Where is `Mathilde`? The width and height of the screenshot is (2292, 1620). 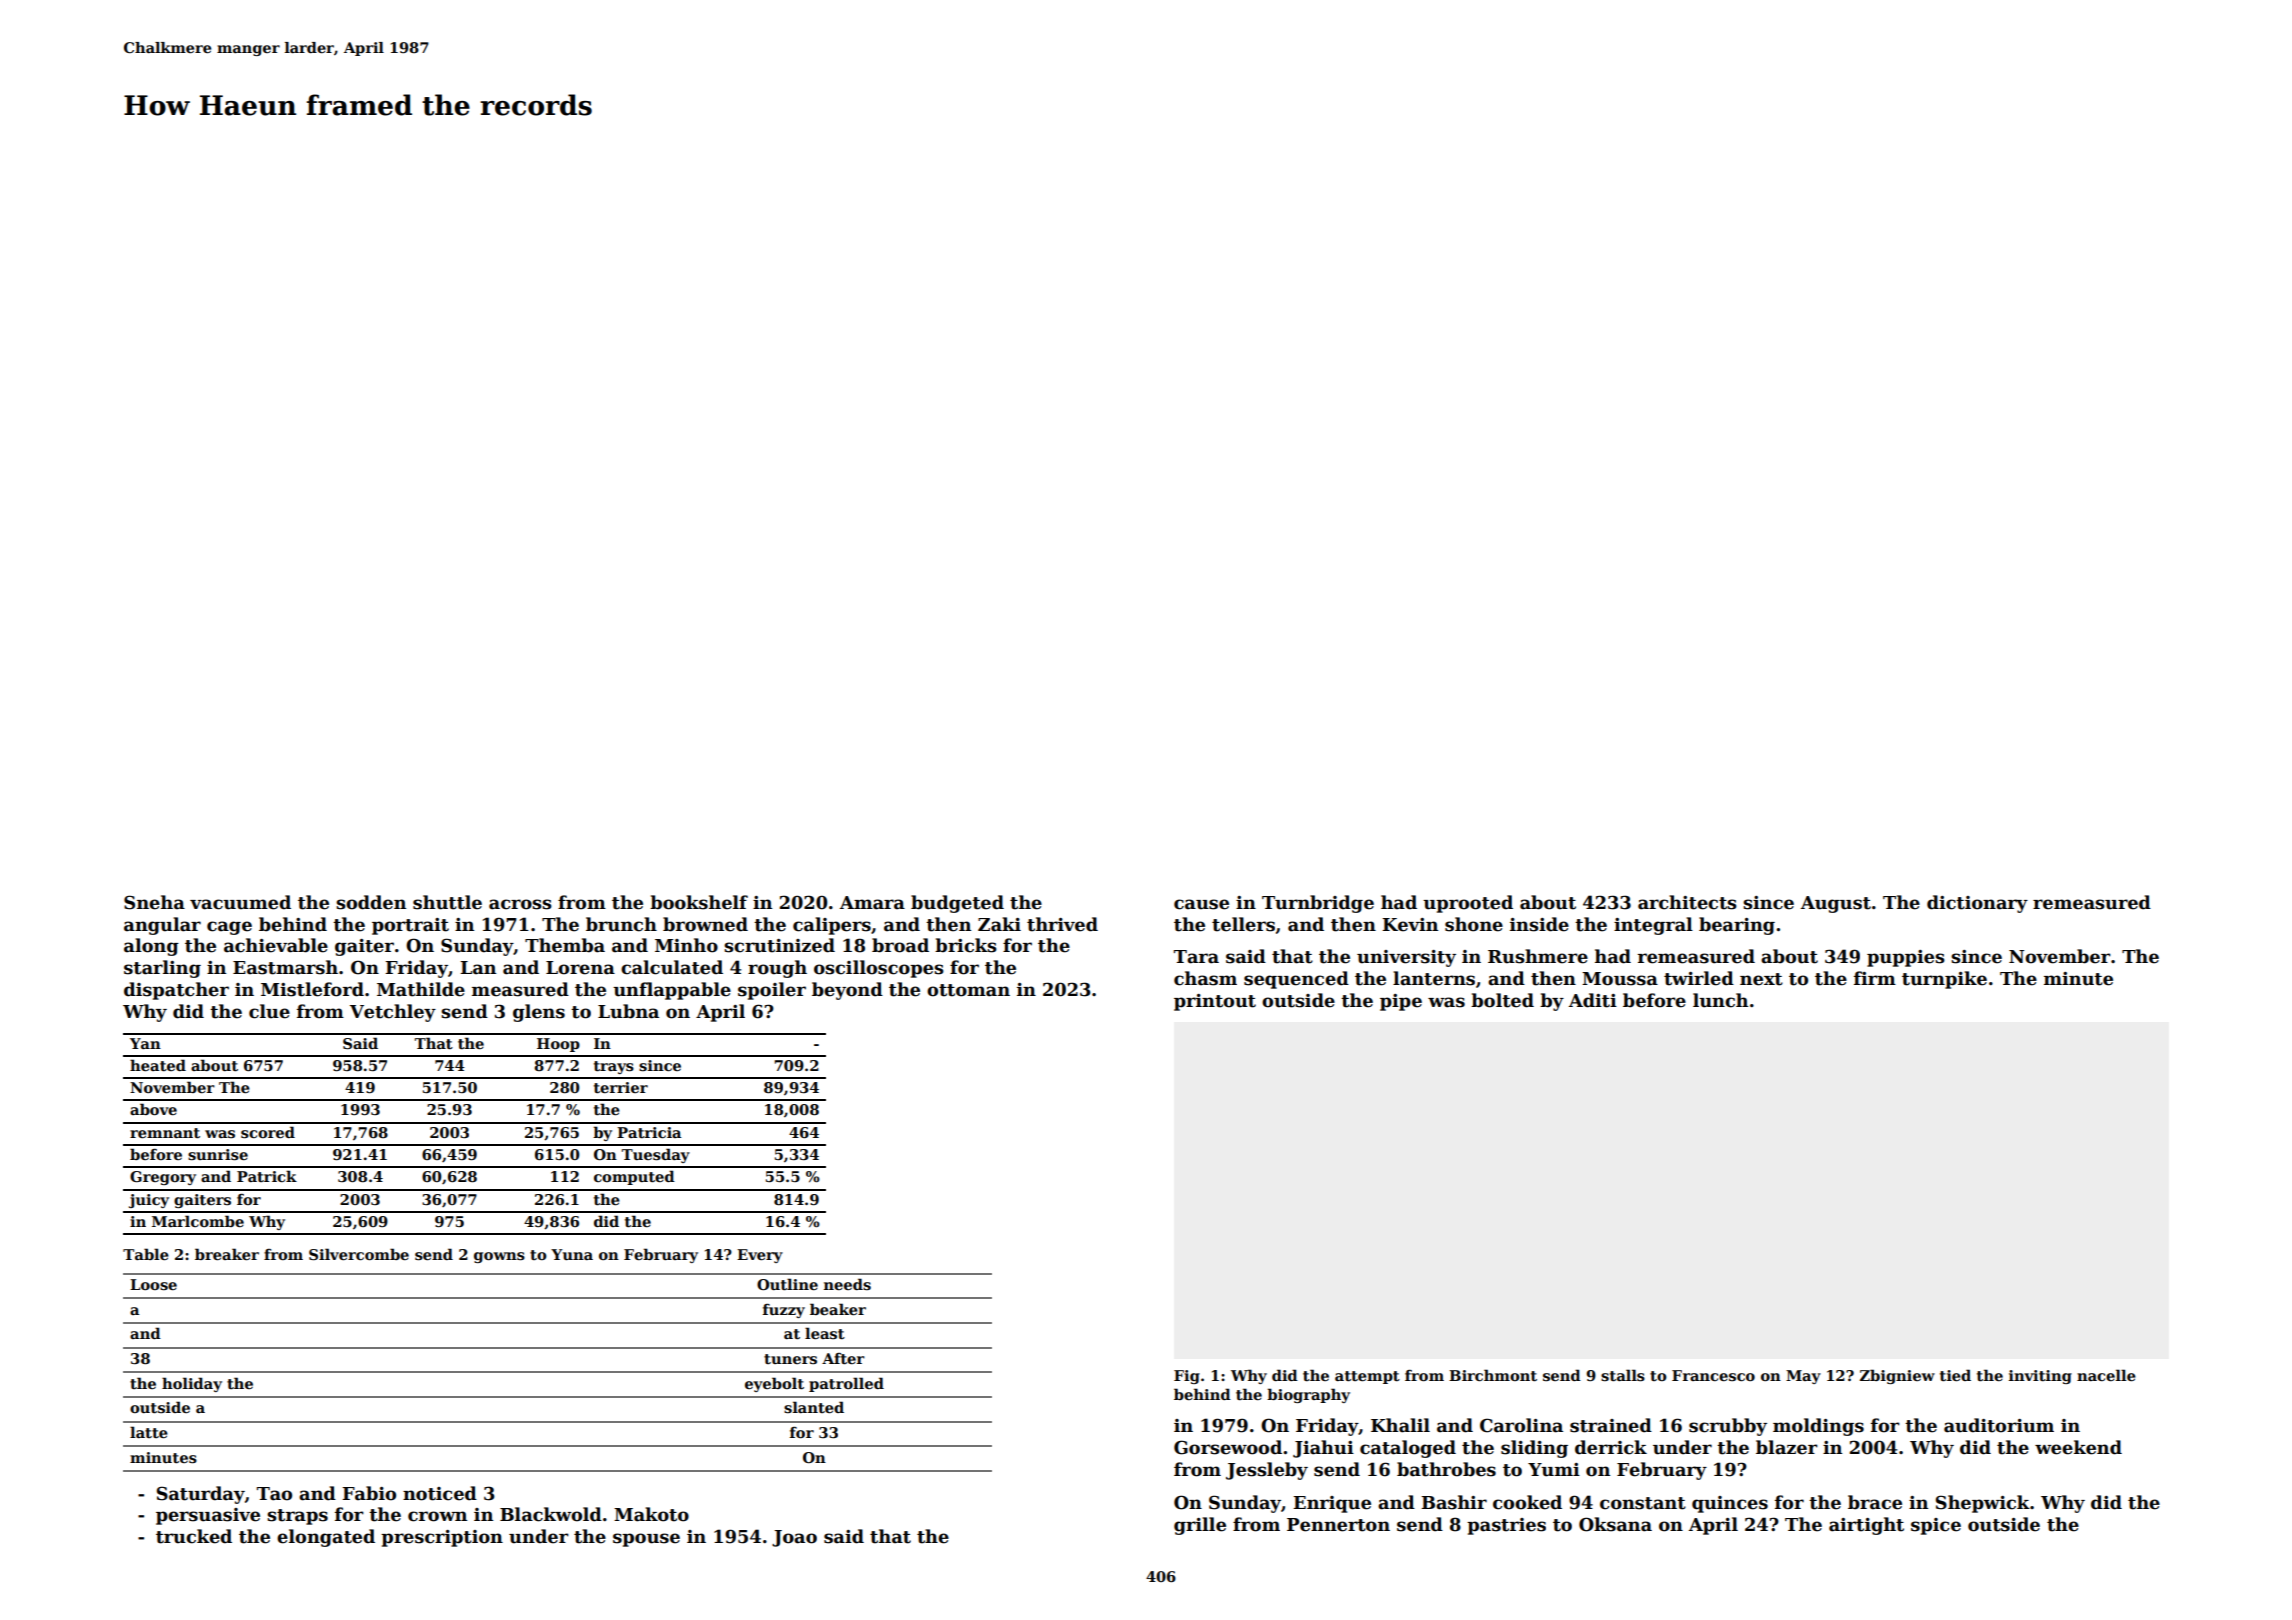 Mathilde is located at coordinates (421, 989).
